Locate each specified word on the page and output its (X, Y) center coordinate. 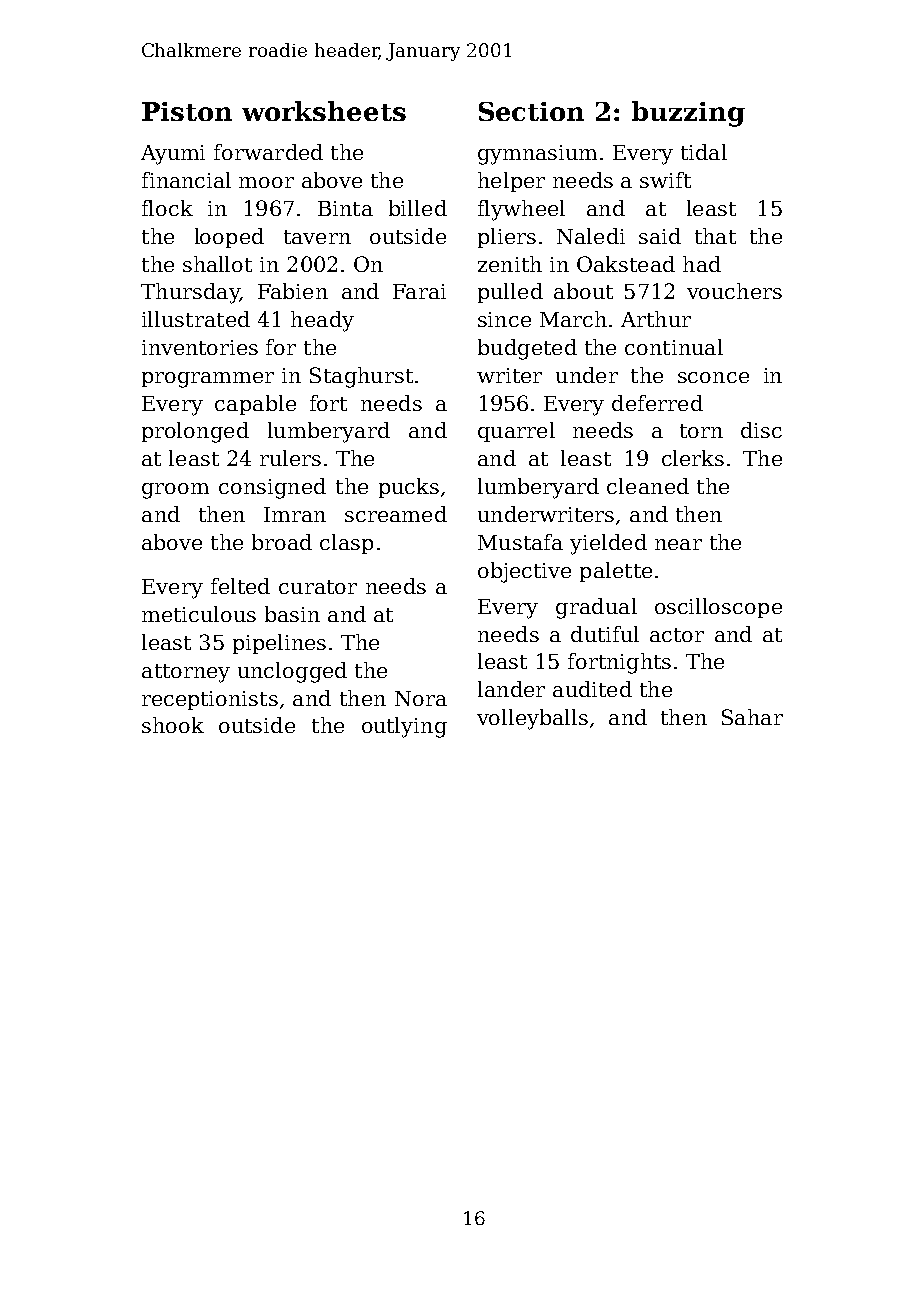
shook (173, 725)
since (504, 319)
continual (674, 347)
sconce (713, 377)
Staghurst (361, 377)
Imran (295, 514)
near (678, 544)
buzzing (688, 114)
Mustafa (520, 542)
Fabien (293, 291)
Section (531, 111)
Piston (187, 111)
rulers (290, 458)
